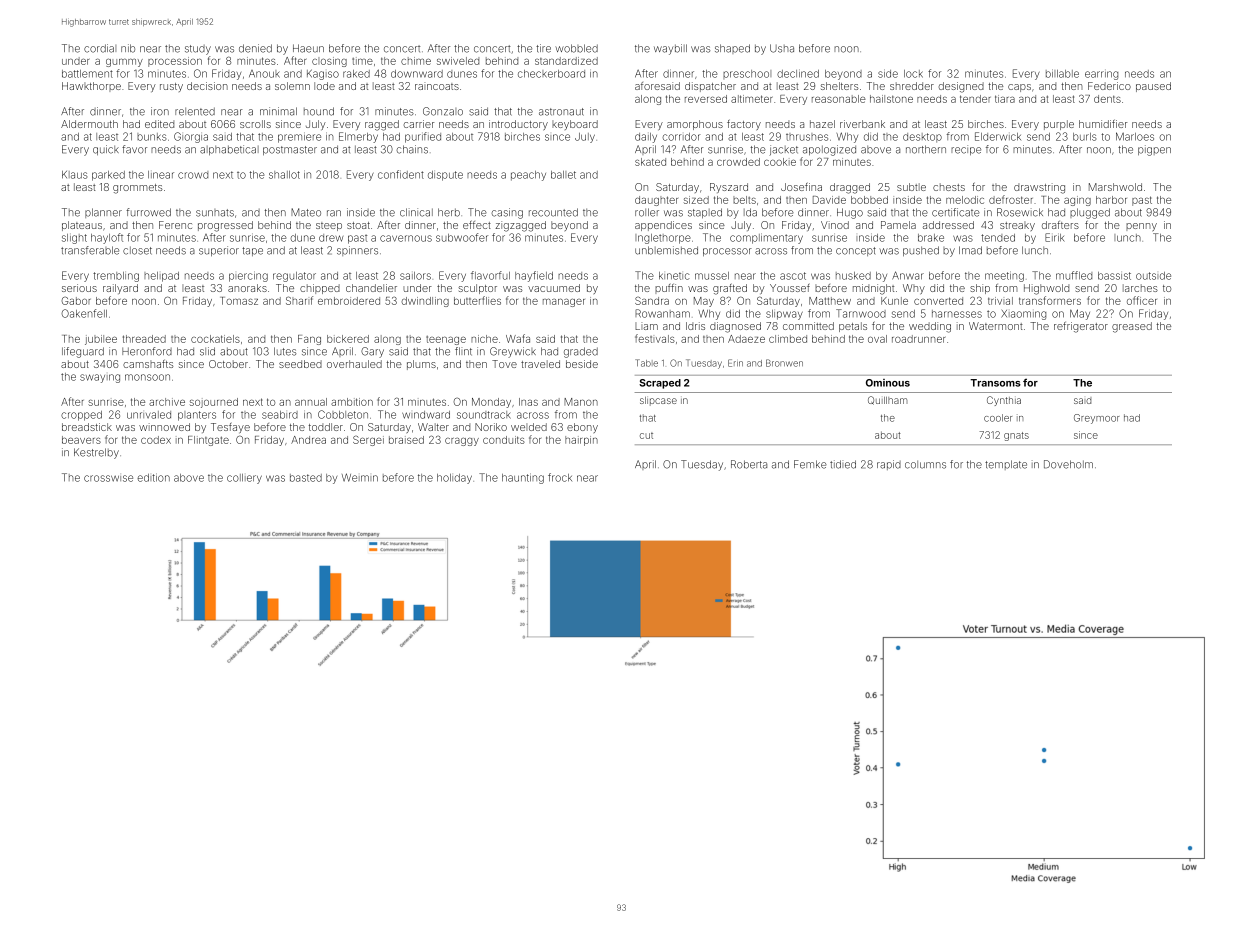 The height and width of the screenshot is (952, 1233). I want to click on denied, so click(255, 48).
